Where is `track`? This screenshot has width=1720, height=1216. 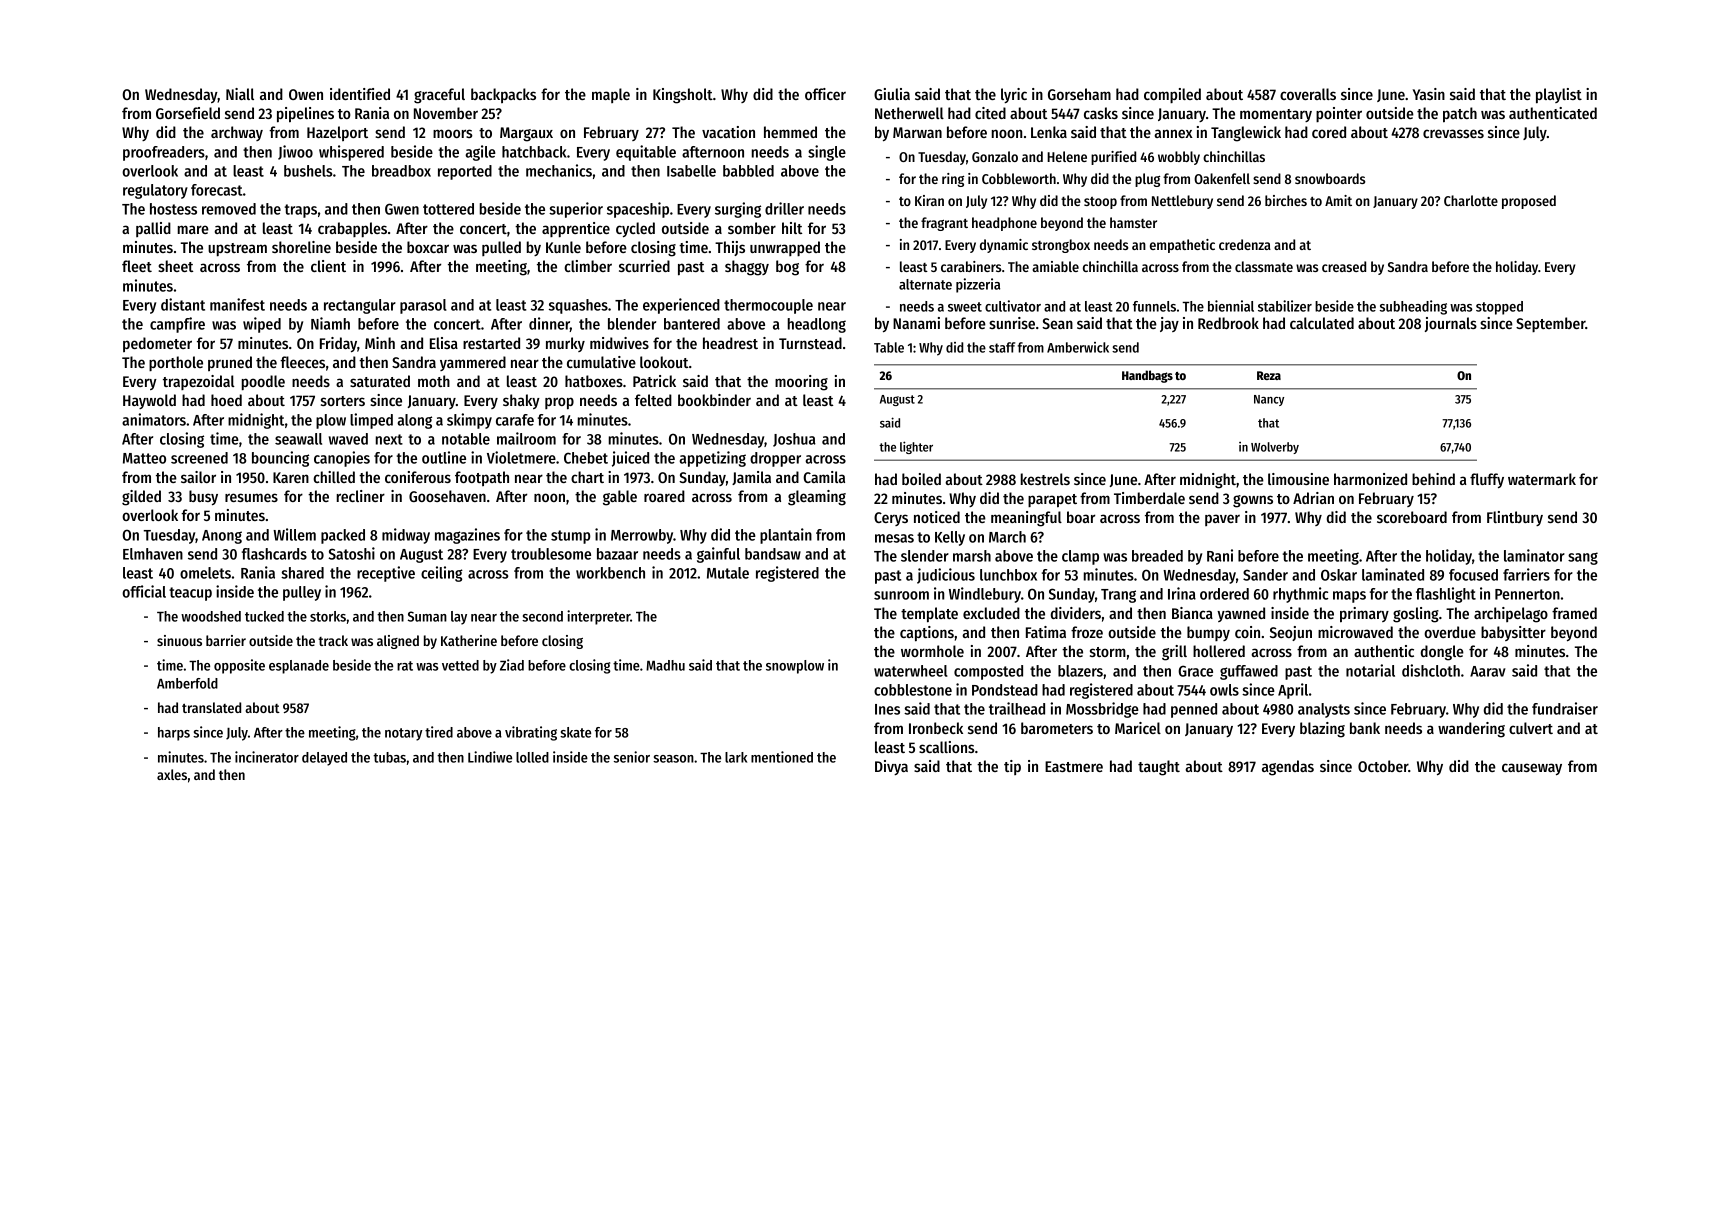
track is located at coordinates (333, 640).
